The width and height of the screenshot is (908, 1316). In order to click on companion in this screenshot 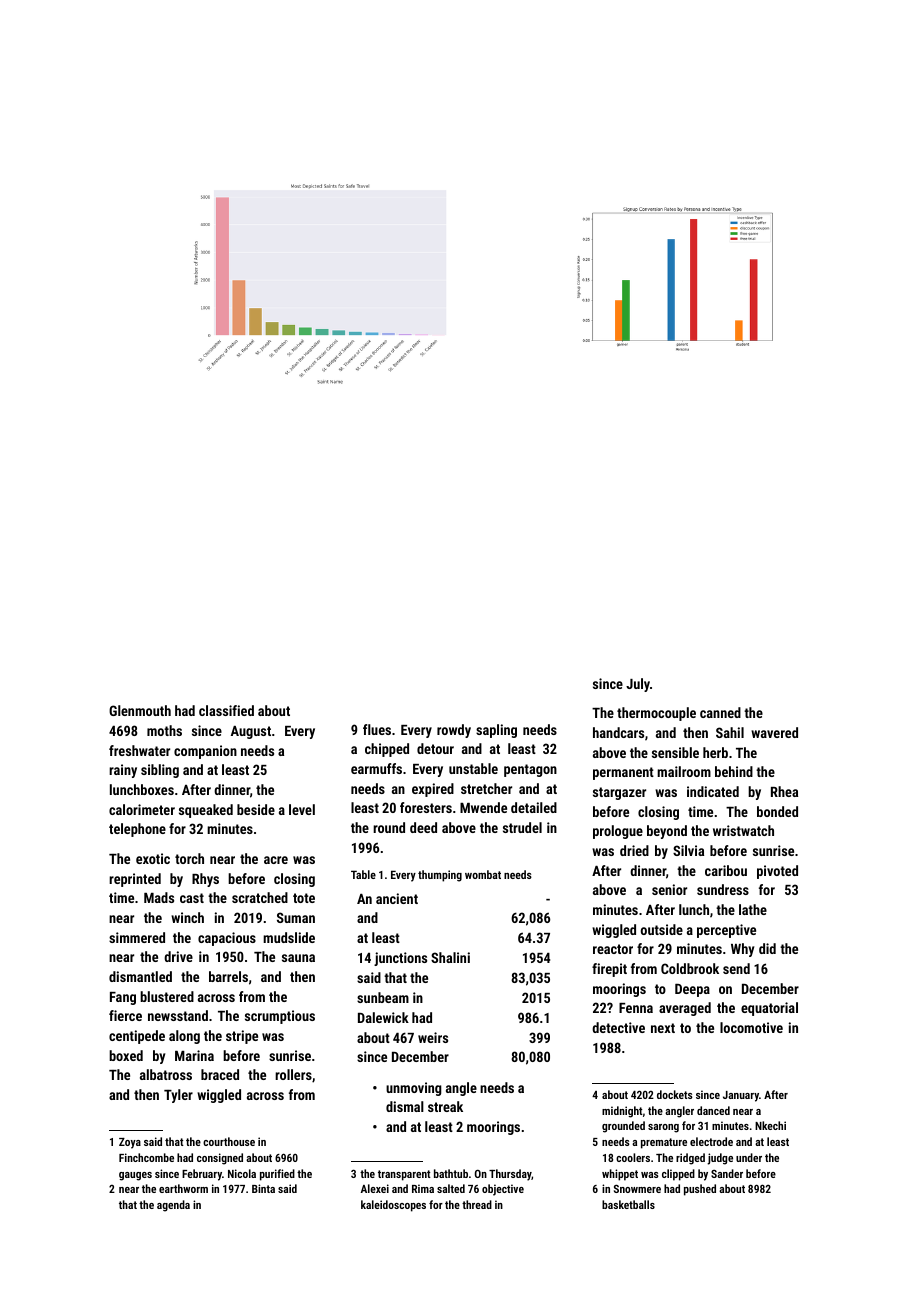, I will do `click(205, 752)`.
